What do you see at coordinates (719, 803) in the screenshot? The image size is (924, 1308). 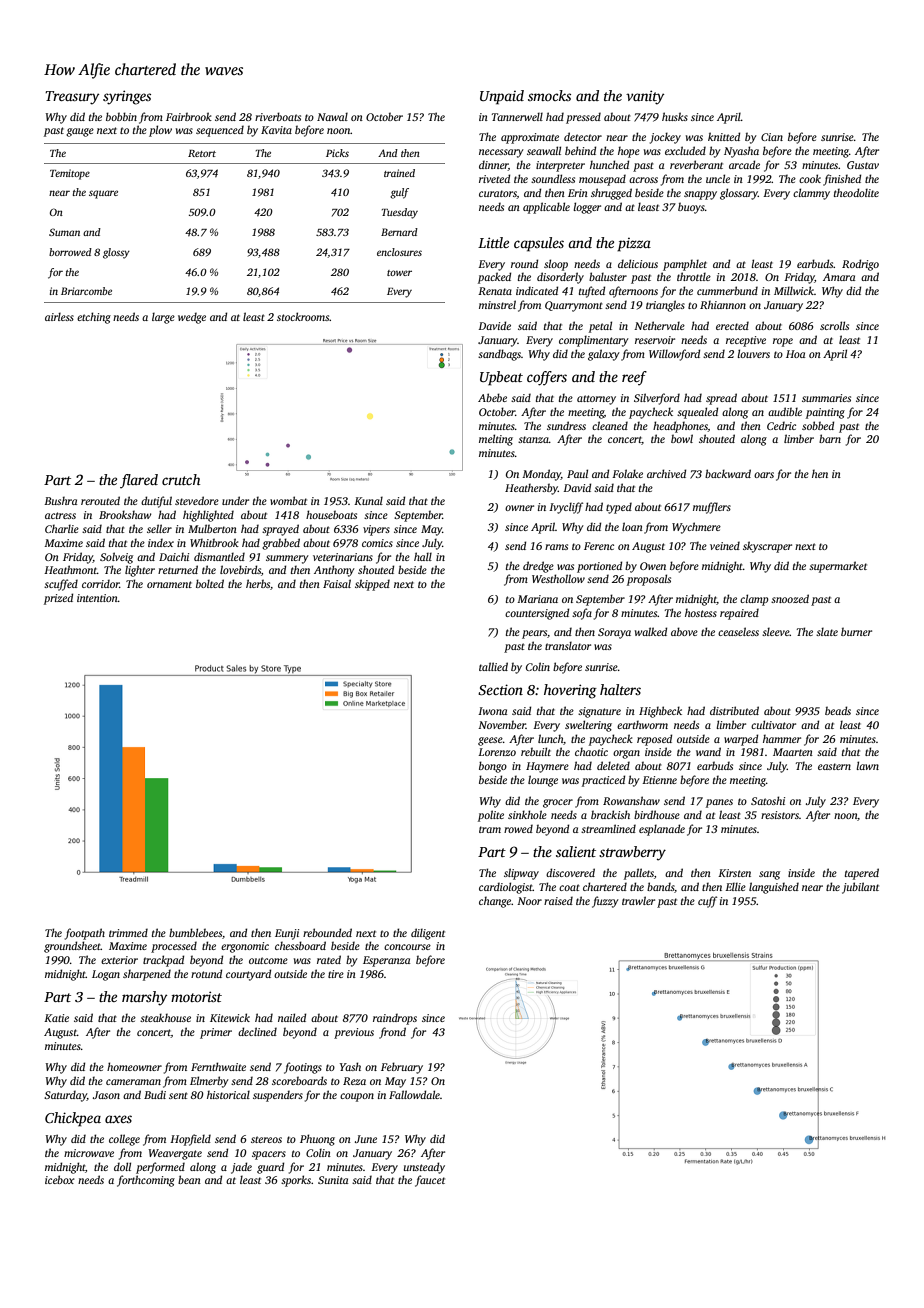 I see `panes` at bounding box center [719, 803].
